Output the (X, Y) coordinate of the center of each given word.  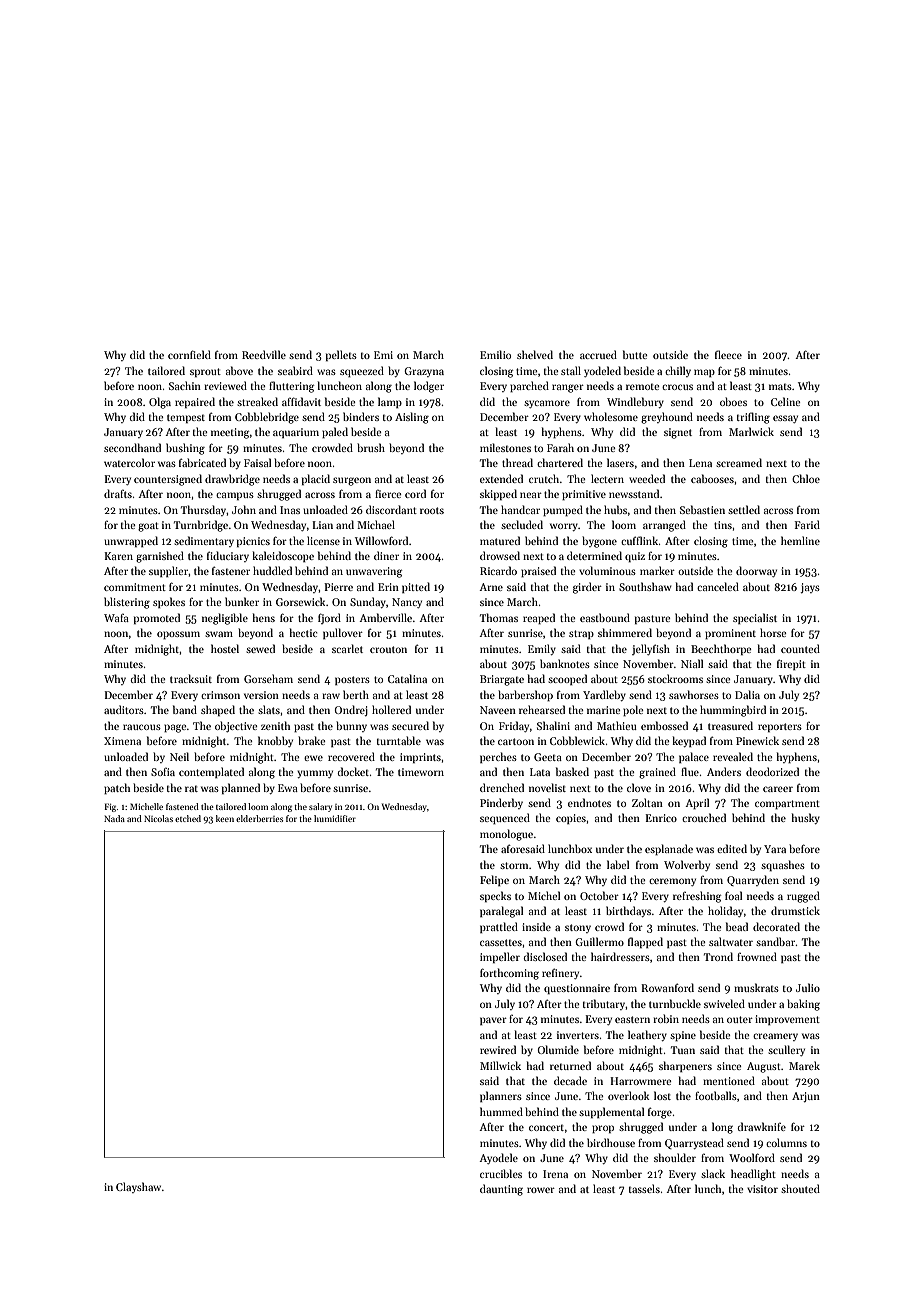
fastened (182, 806)
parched (529, 386)
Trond (718, 956)
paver (493, 1021)
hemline (800, 540)
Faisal (257, 462)
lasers (620, 462)
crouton (388, 649)
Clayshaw (138, 1187)
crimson (220, 695)
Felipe (494, 880)
